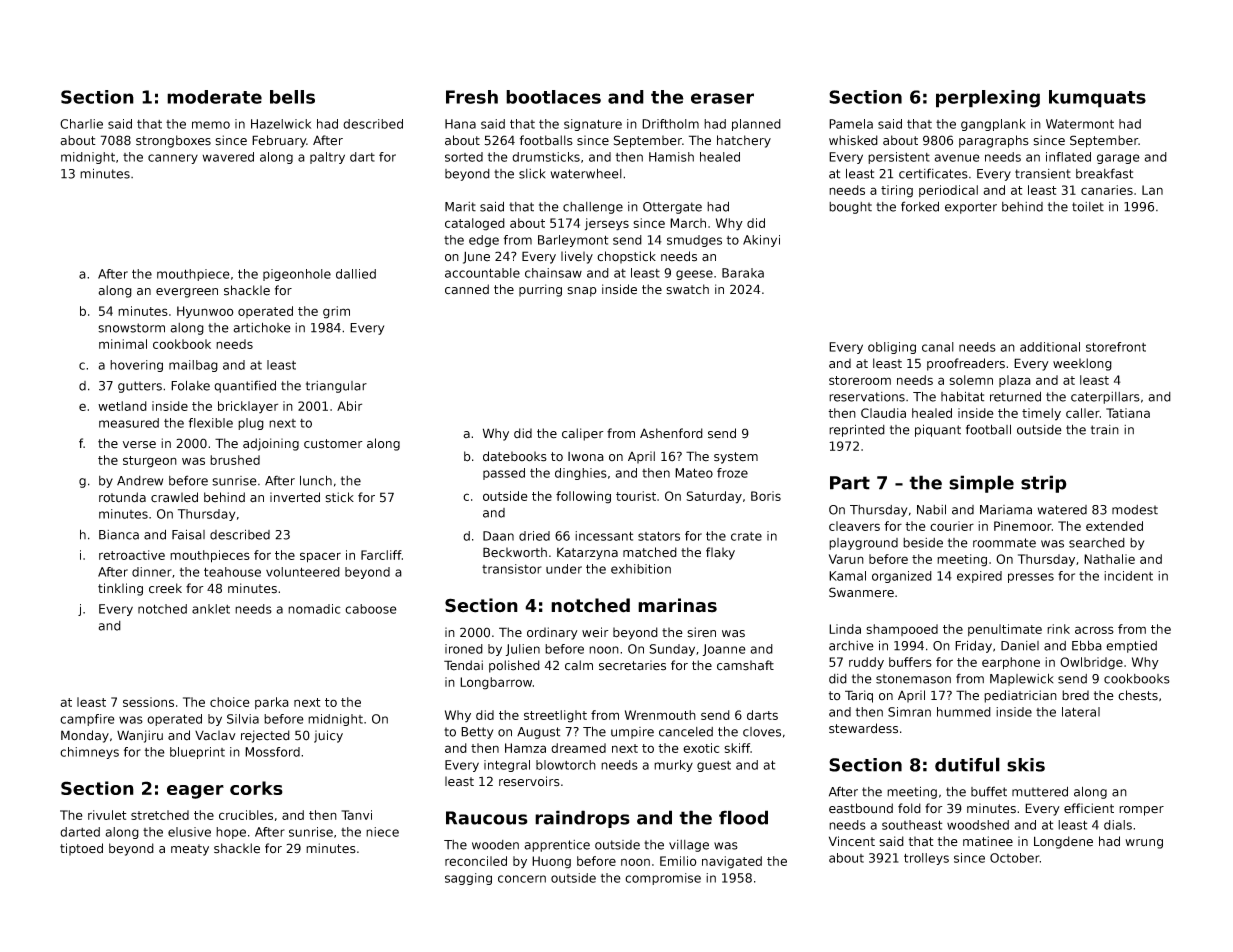 This page has width=1233, height=952. Describe the element at coordinates (271, 444) in the page. I see `adjoining` at that location.
